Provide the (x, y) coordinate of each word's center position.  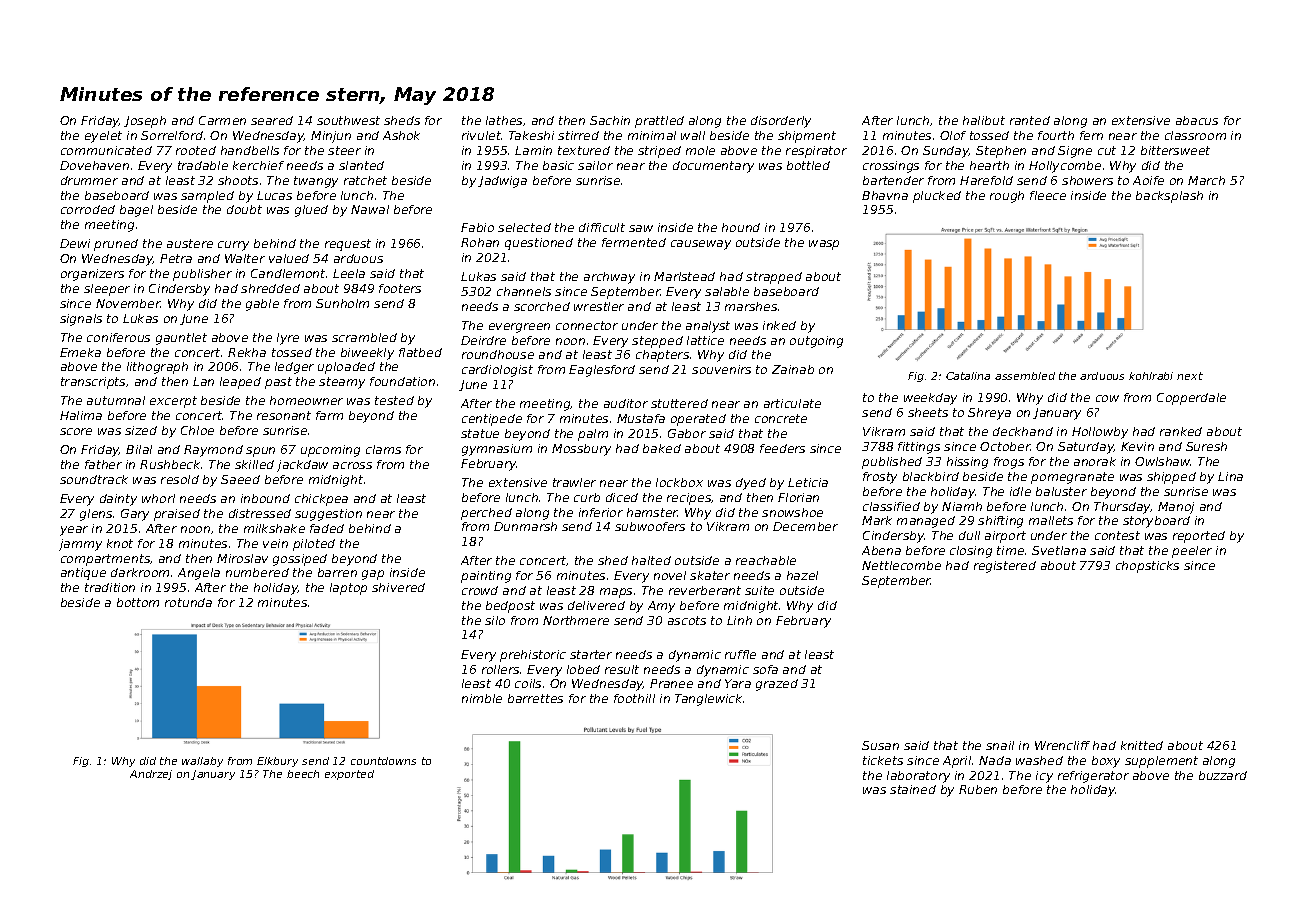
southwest (348, 120)
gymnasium (497, 450)
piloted (314, 545)
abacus (1197, 120)
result (622, 669)
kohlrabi (1151, 376)
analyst (708, 327)
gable (262, 305)
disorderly (781, 122)
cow (1107, 398)
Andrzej (151, 775)
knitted (1142, 745)
